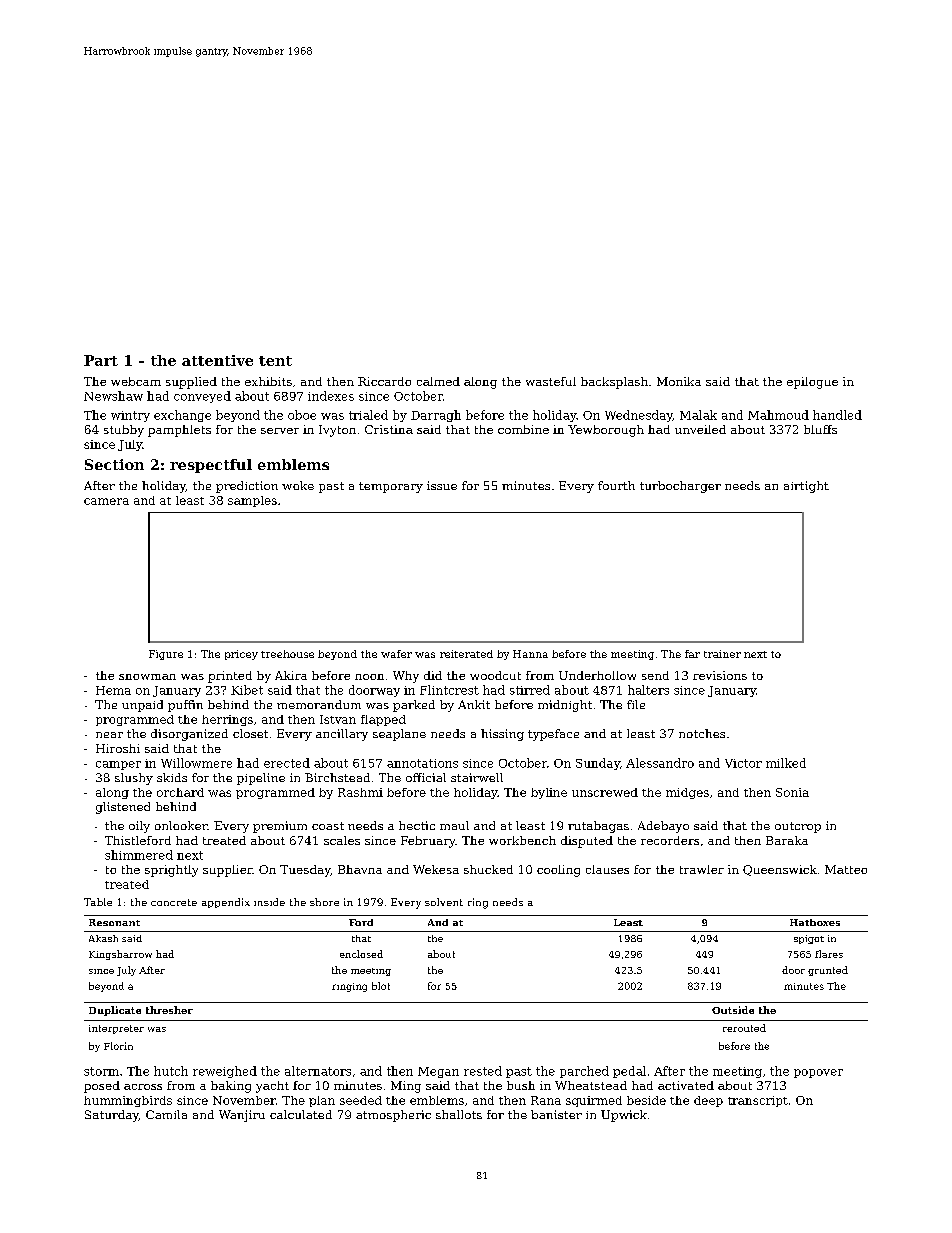  What do you see at coordinates (247, 690) in the screenshot?
I see `Kibet` at bounding box center [247, 690].
